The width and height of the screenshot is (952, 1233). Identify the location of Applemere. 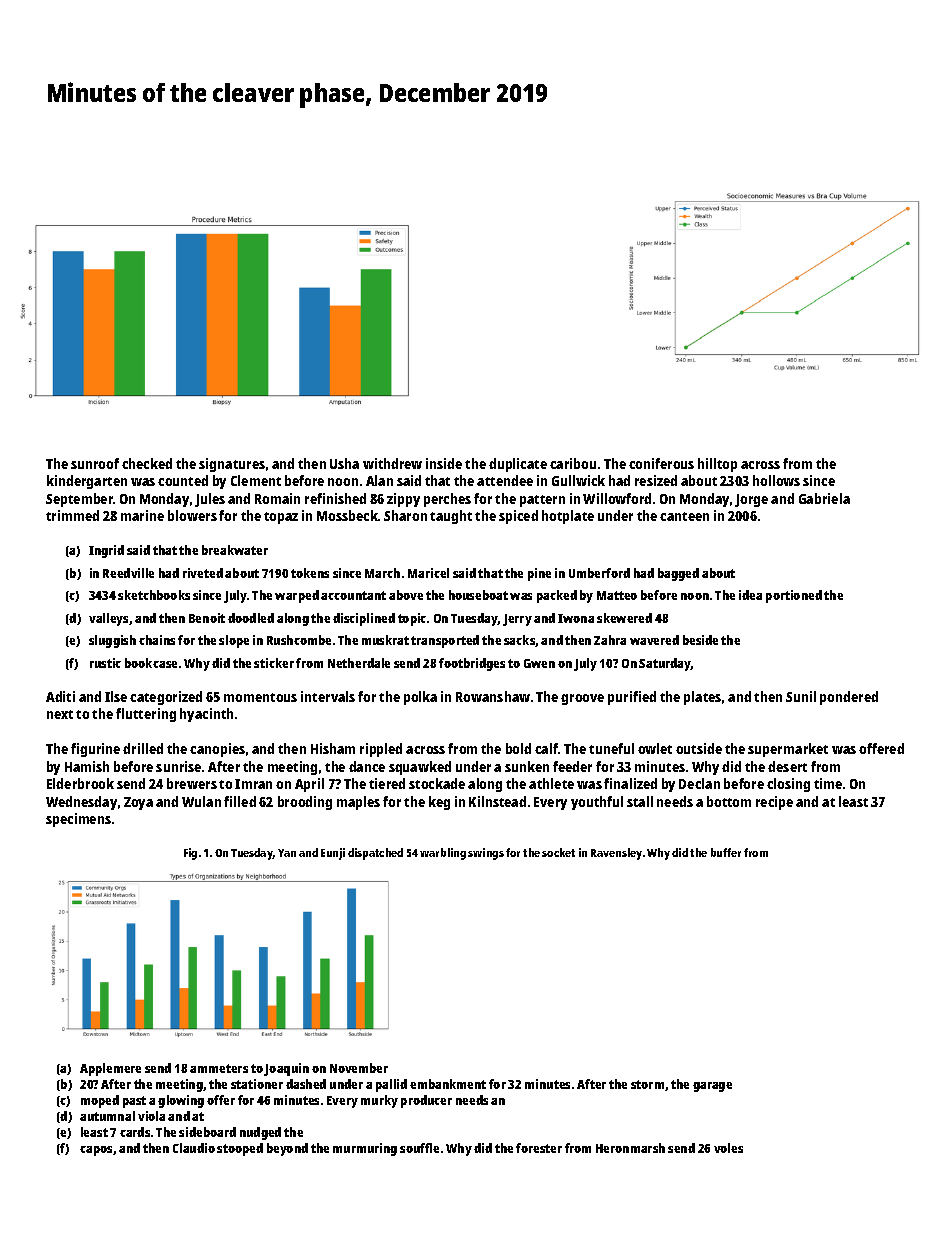
(110, 1069).
